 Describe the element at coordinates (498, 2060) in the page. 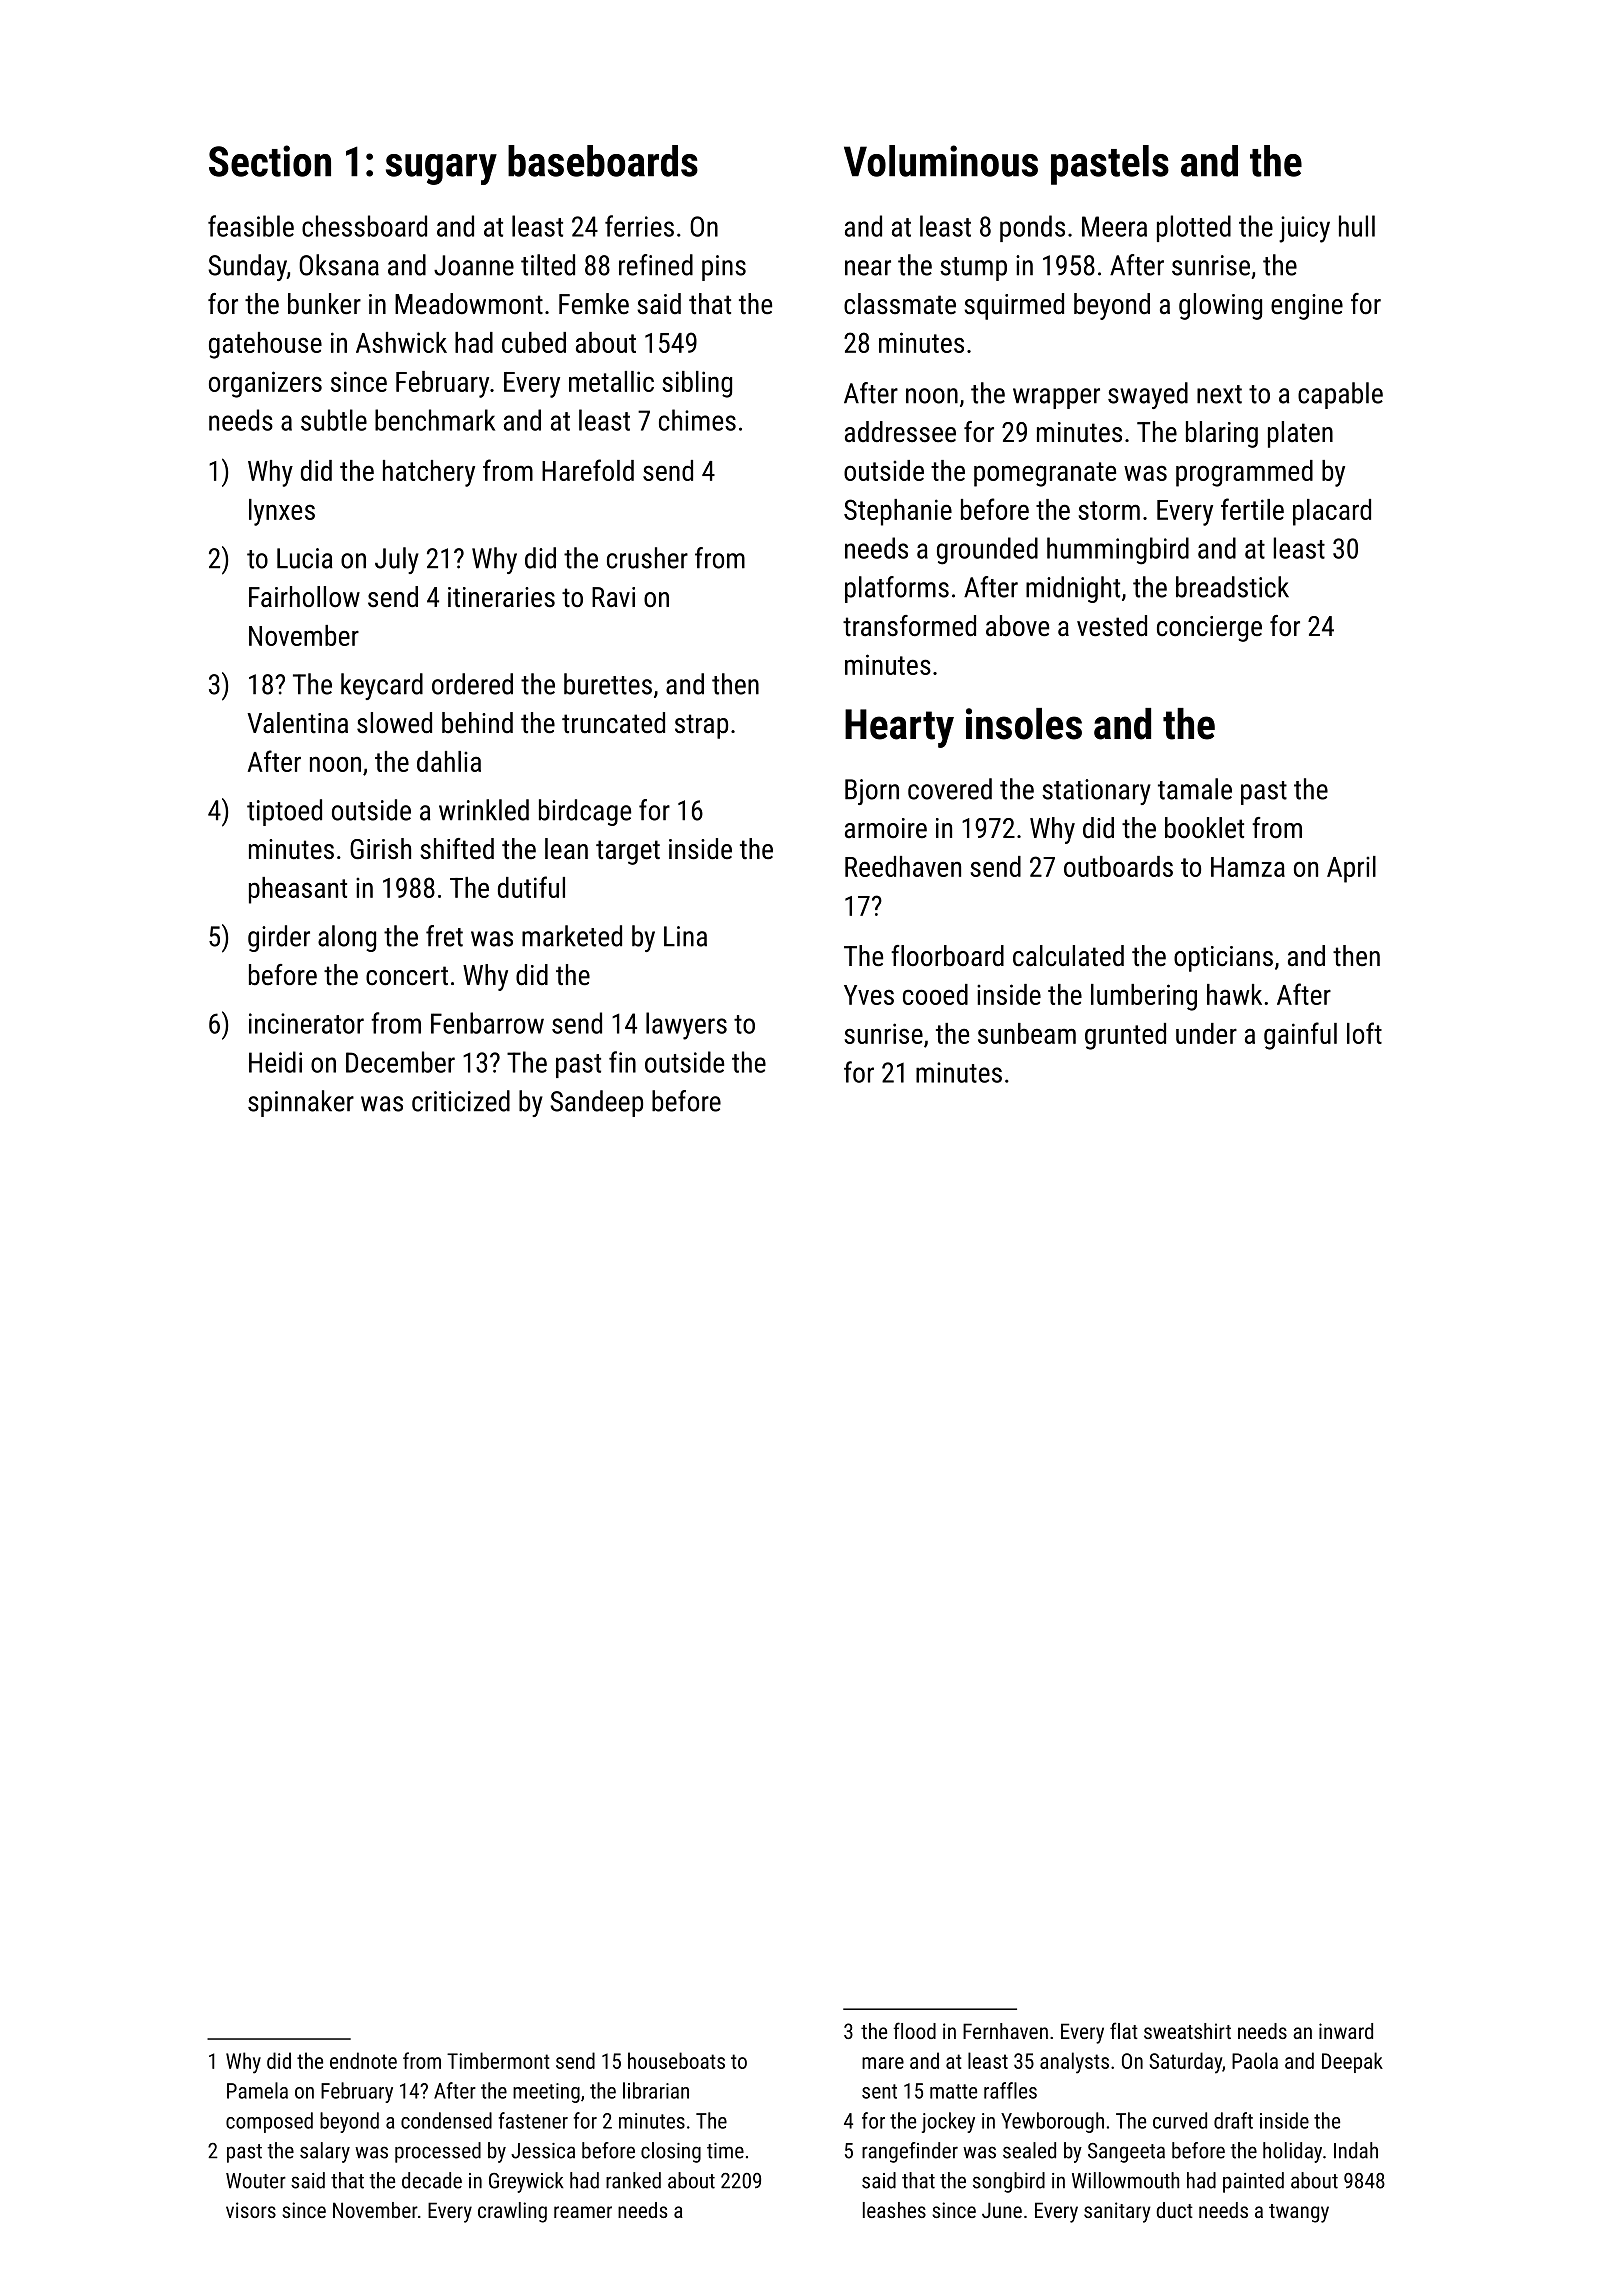

I see `Timbermont` at that location.
